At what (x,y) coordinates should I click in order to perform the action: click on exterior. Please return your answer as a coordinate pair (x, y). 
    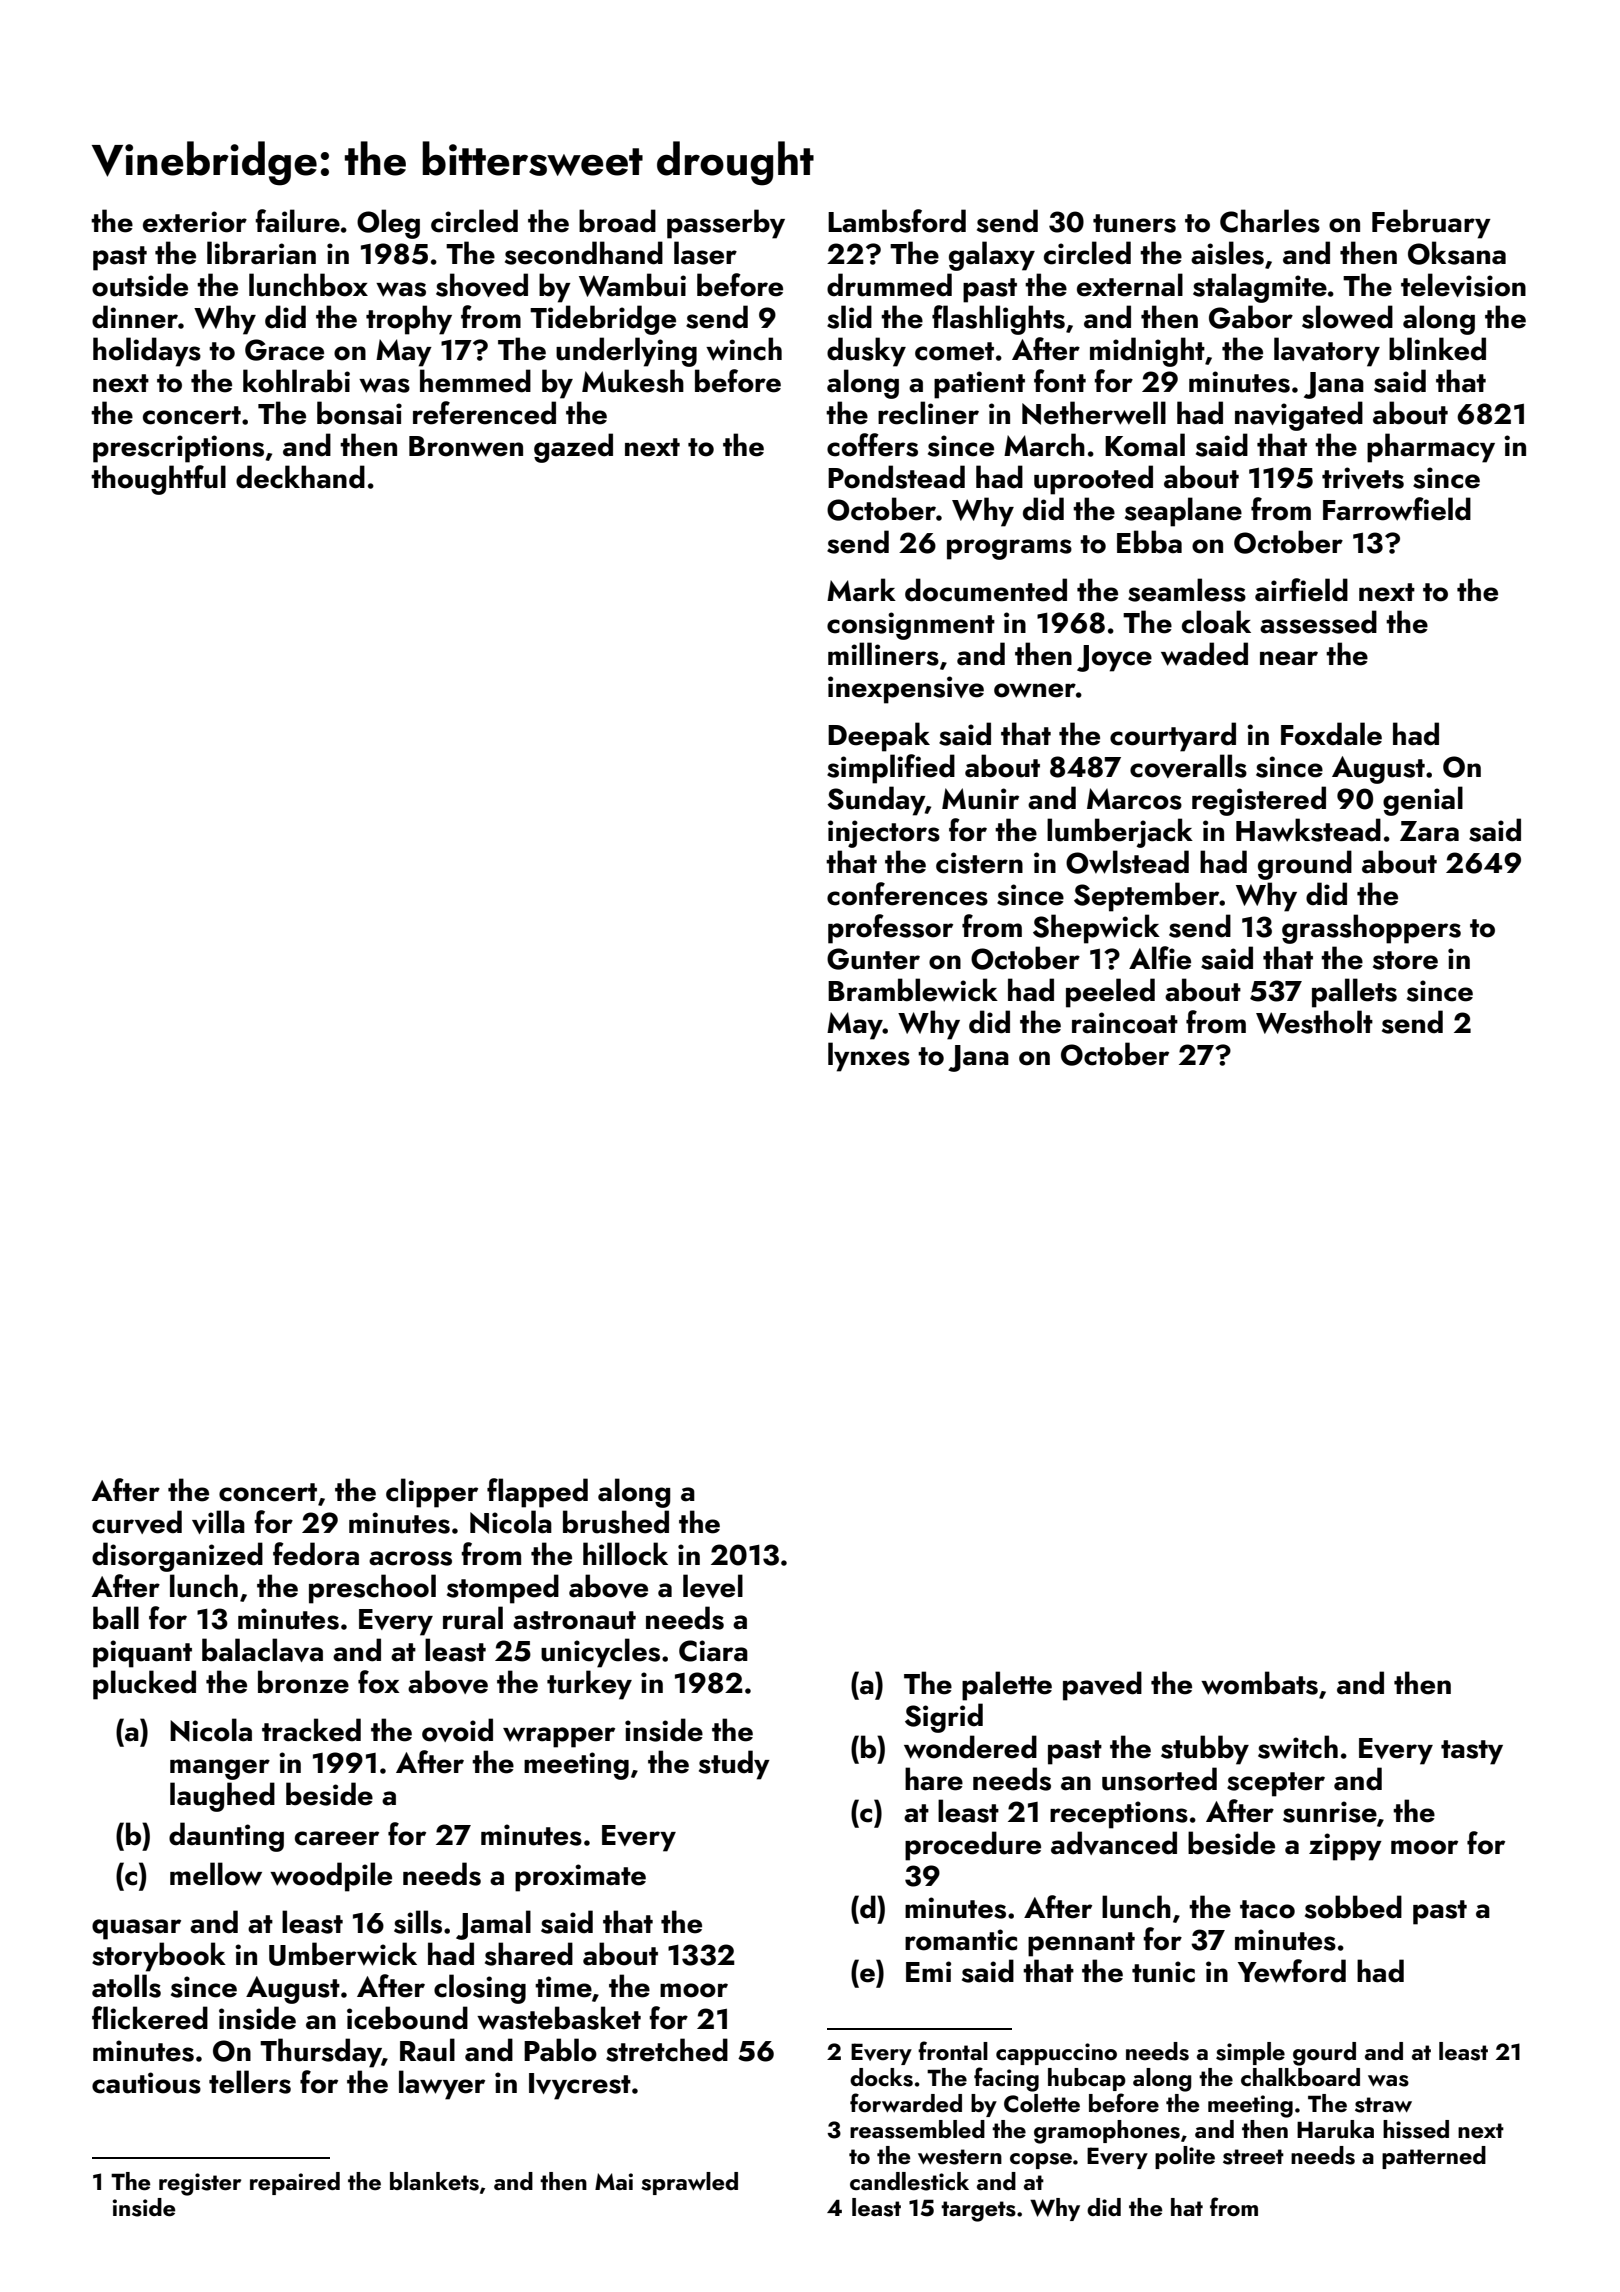
    Looking at the image, I should click on (195, 222).
